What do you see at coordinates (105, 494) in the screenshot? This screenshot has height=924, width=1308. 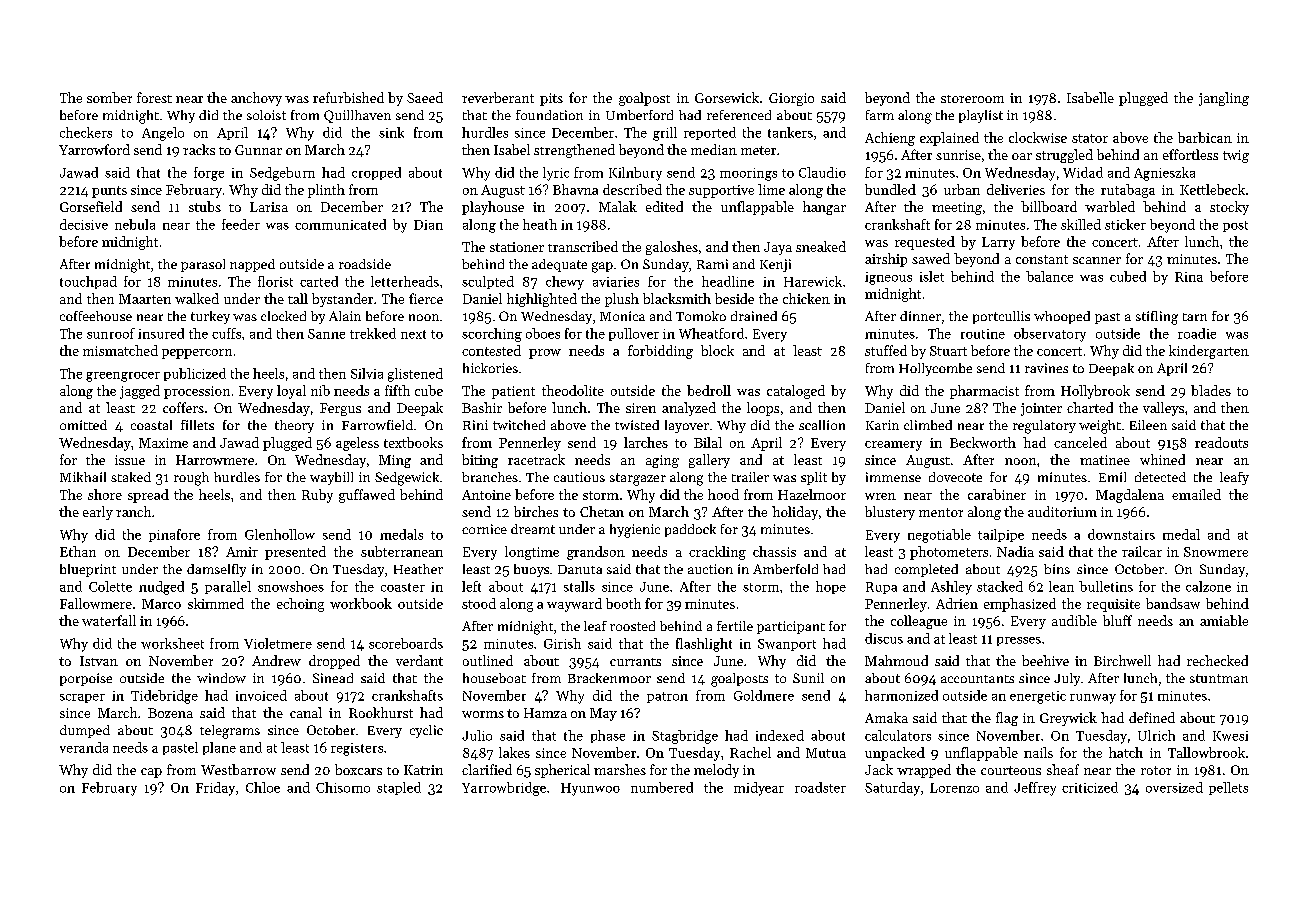 I see `shore` at bounding box center [105, 494].
